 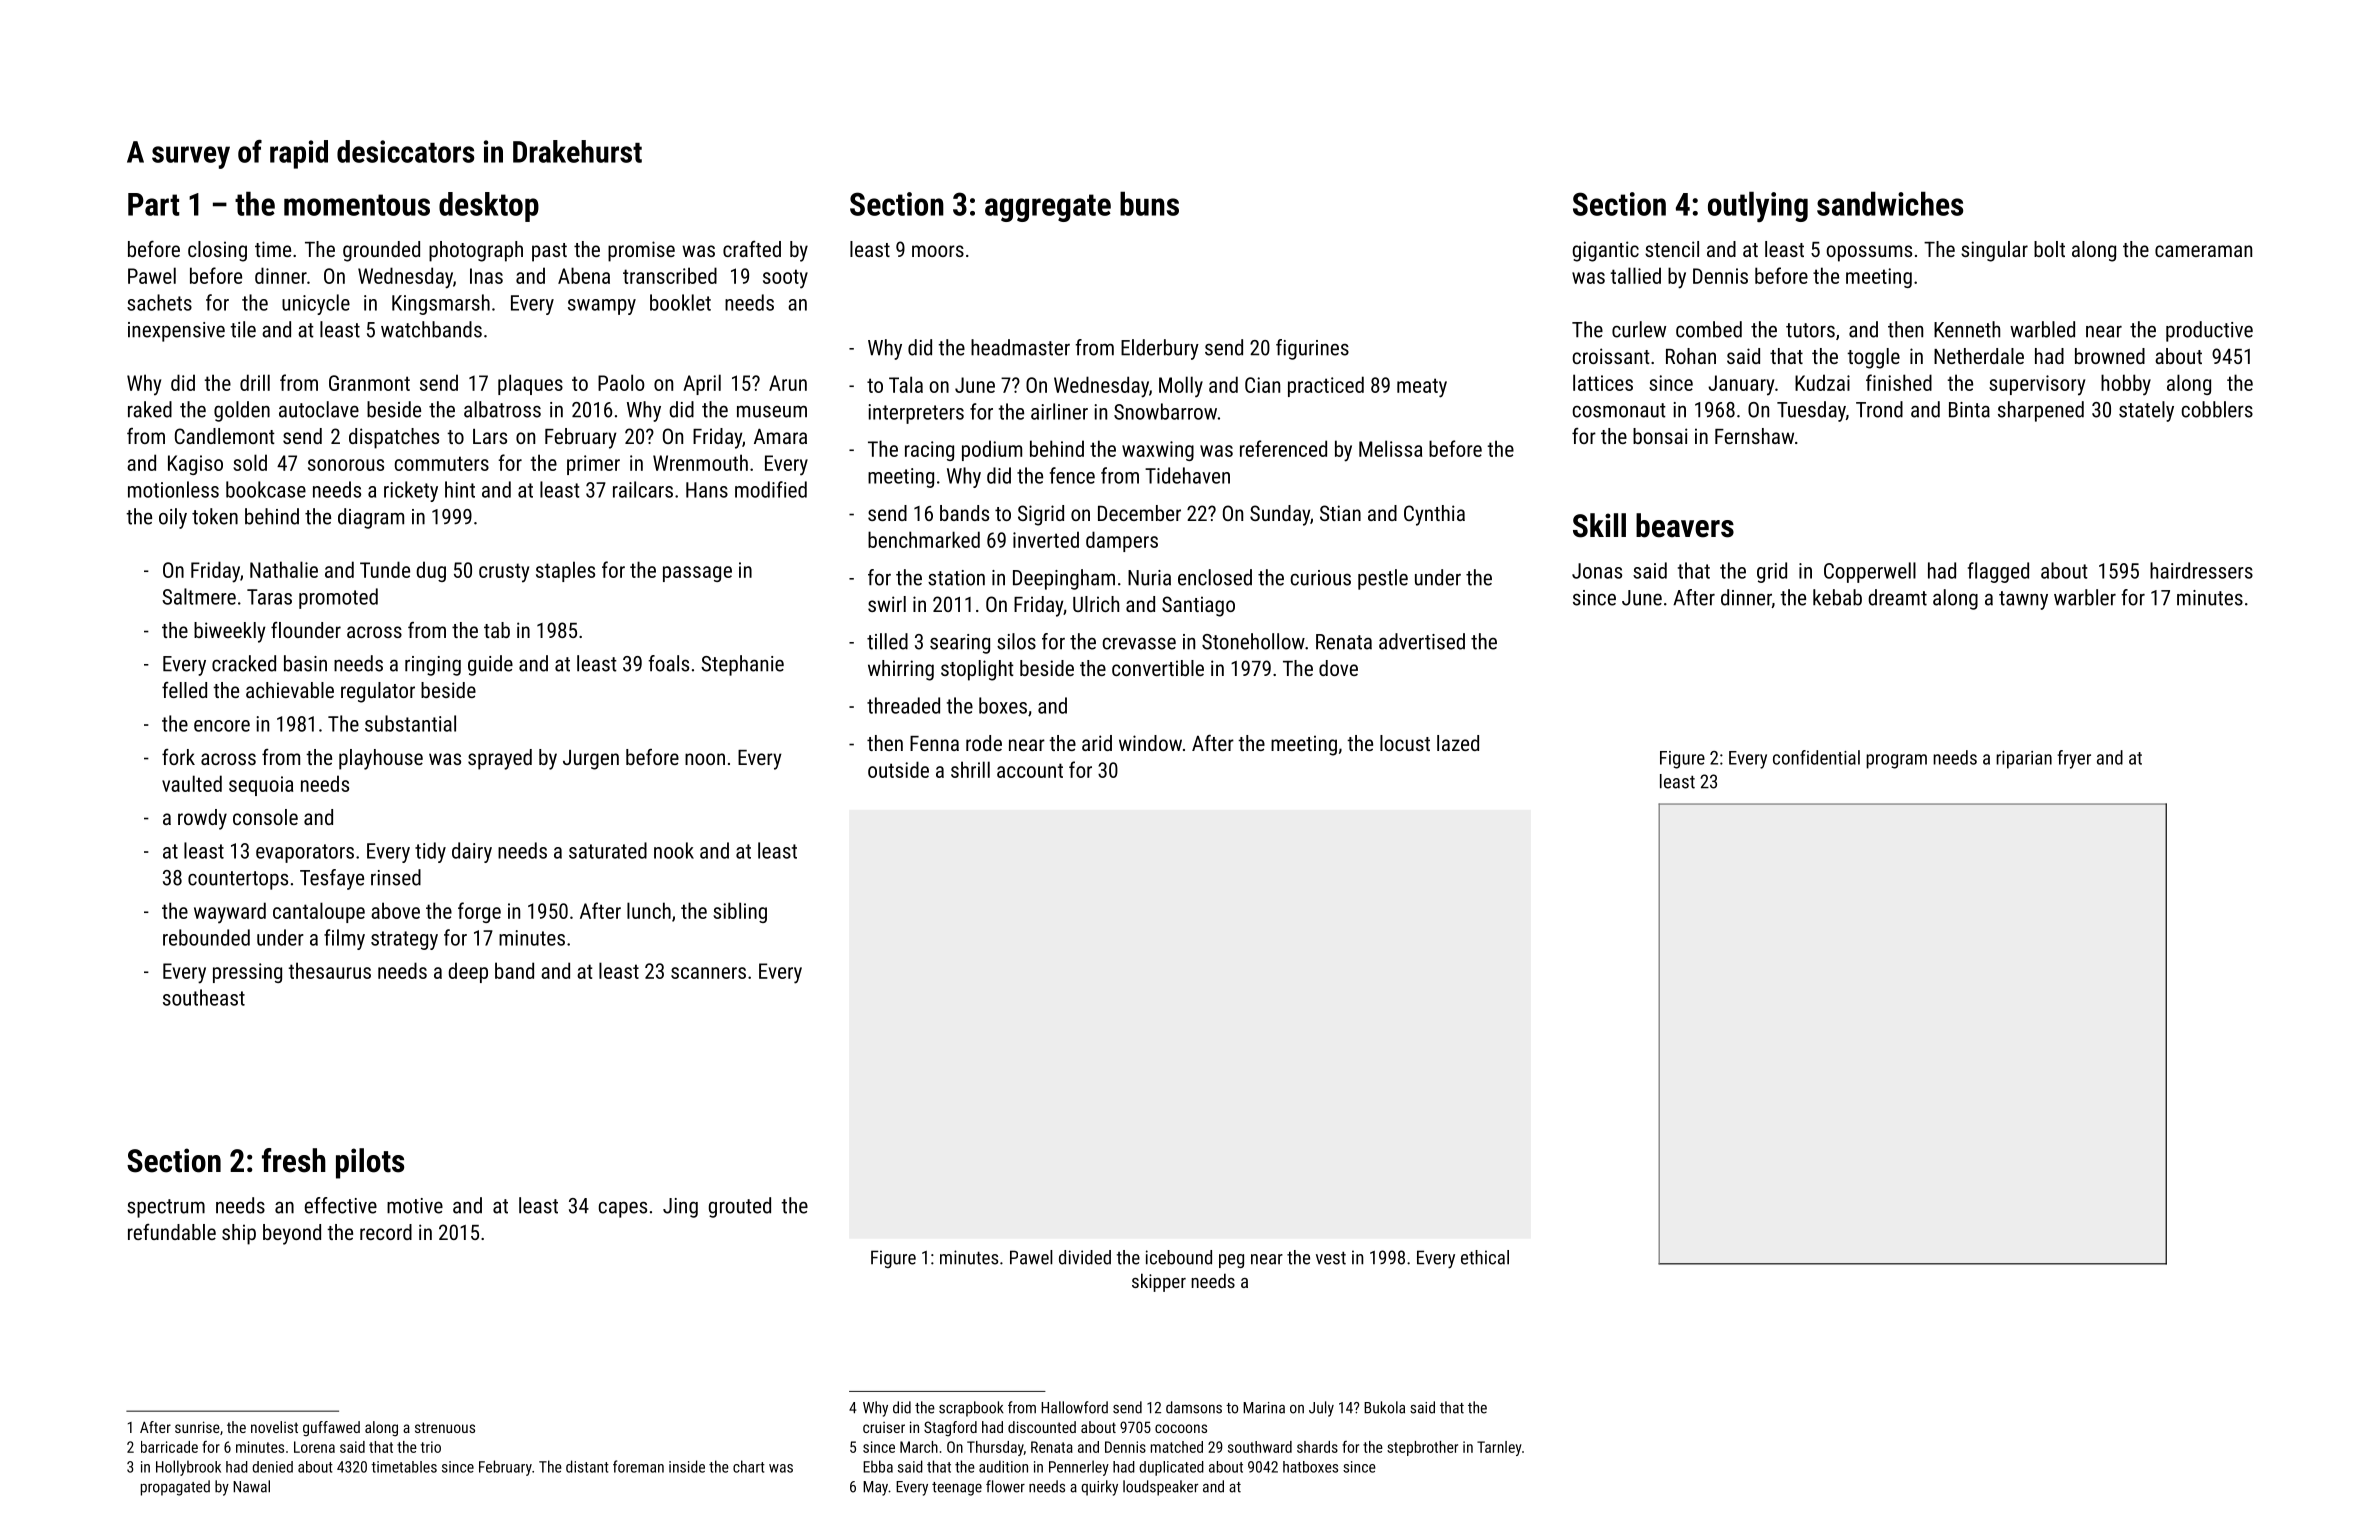 What do you see at coordinates (1606, 251) in the page?
I see `gigantic` at bounding box center [1606, 251].
